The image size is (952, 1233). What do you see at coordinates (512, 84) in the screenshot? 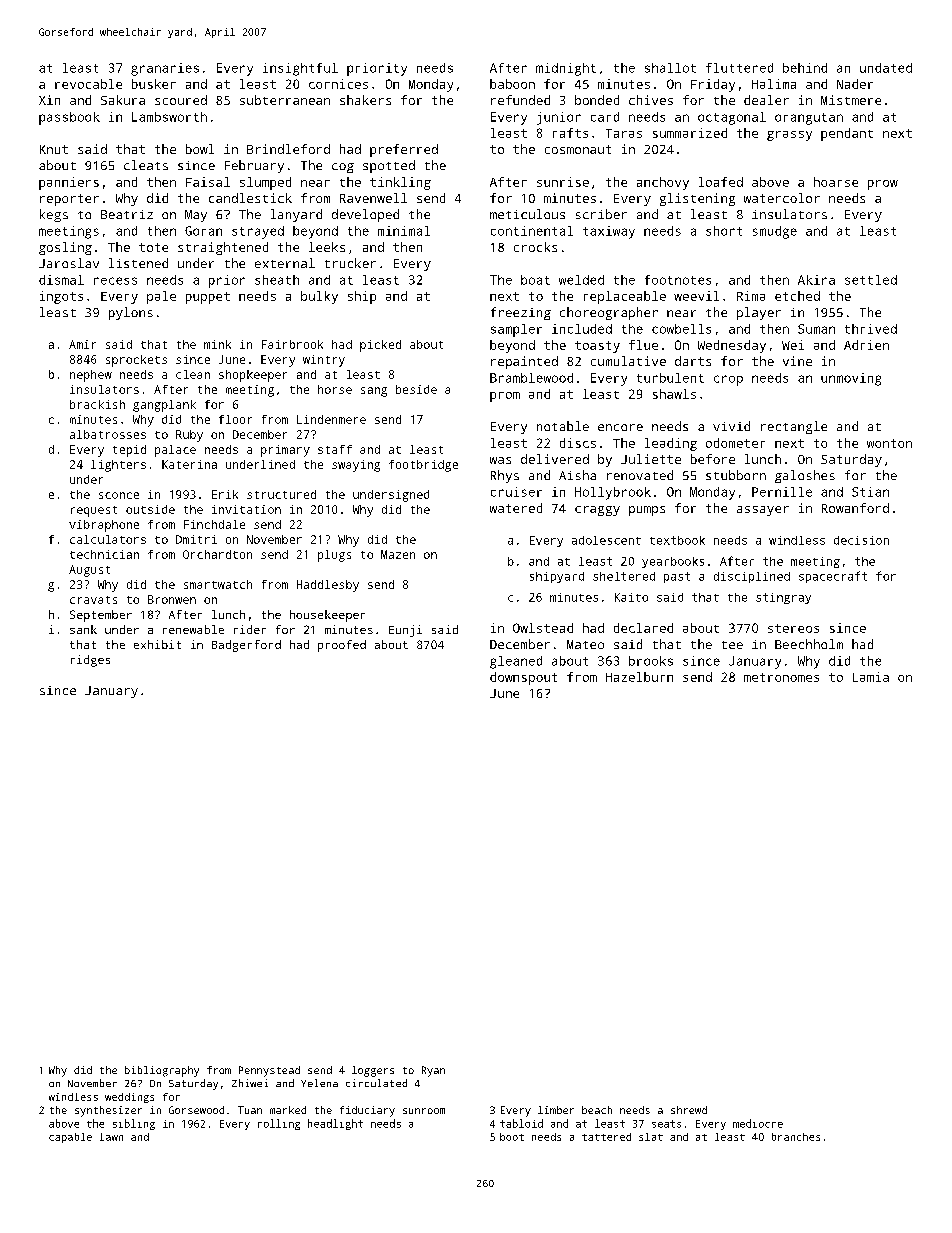
I see `baboon` at bounding box center [512, 84].
